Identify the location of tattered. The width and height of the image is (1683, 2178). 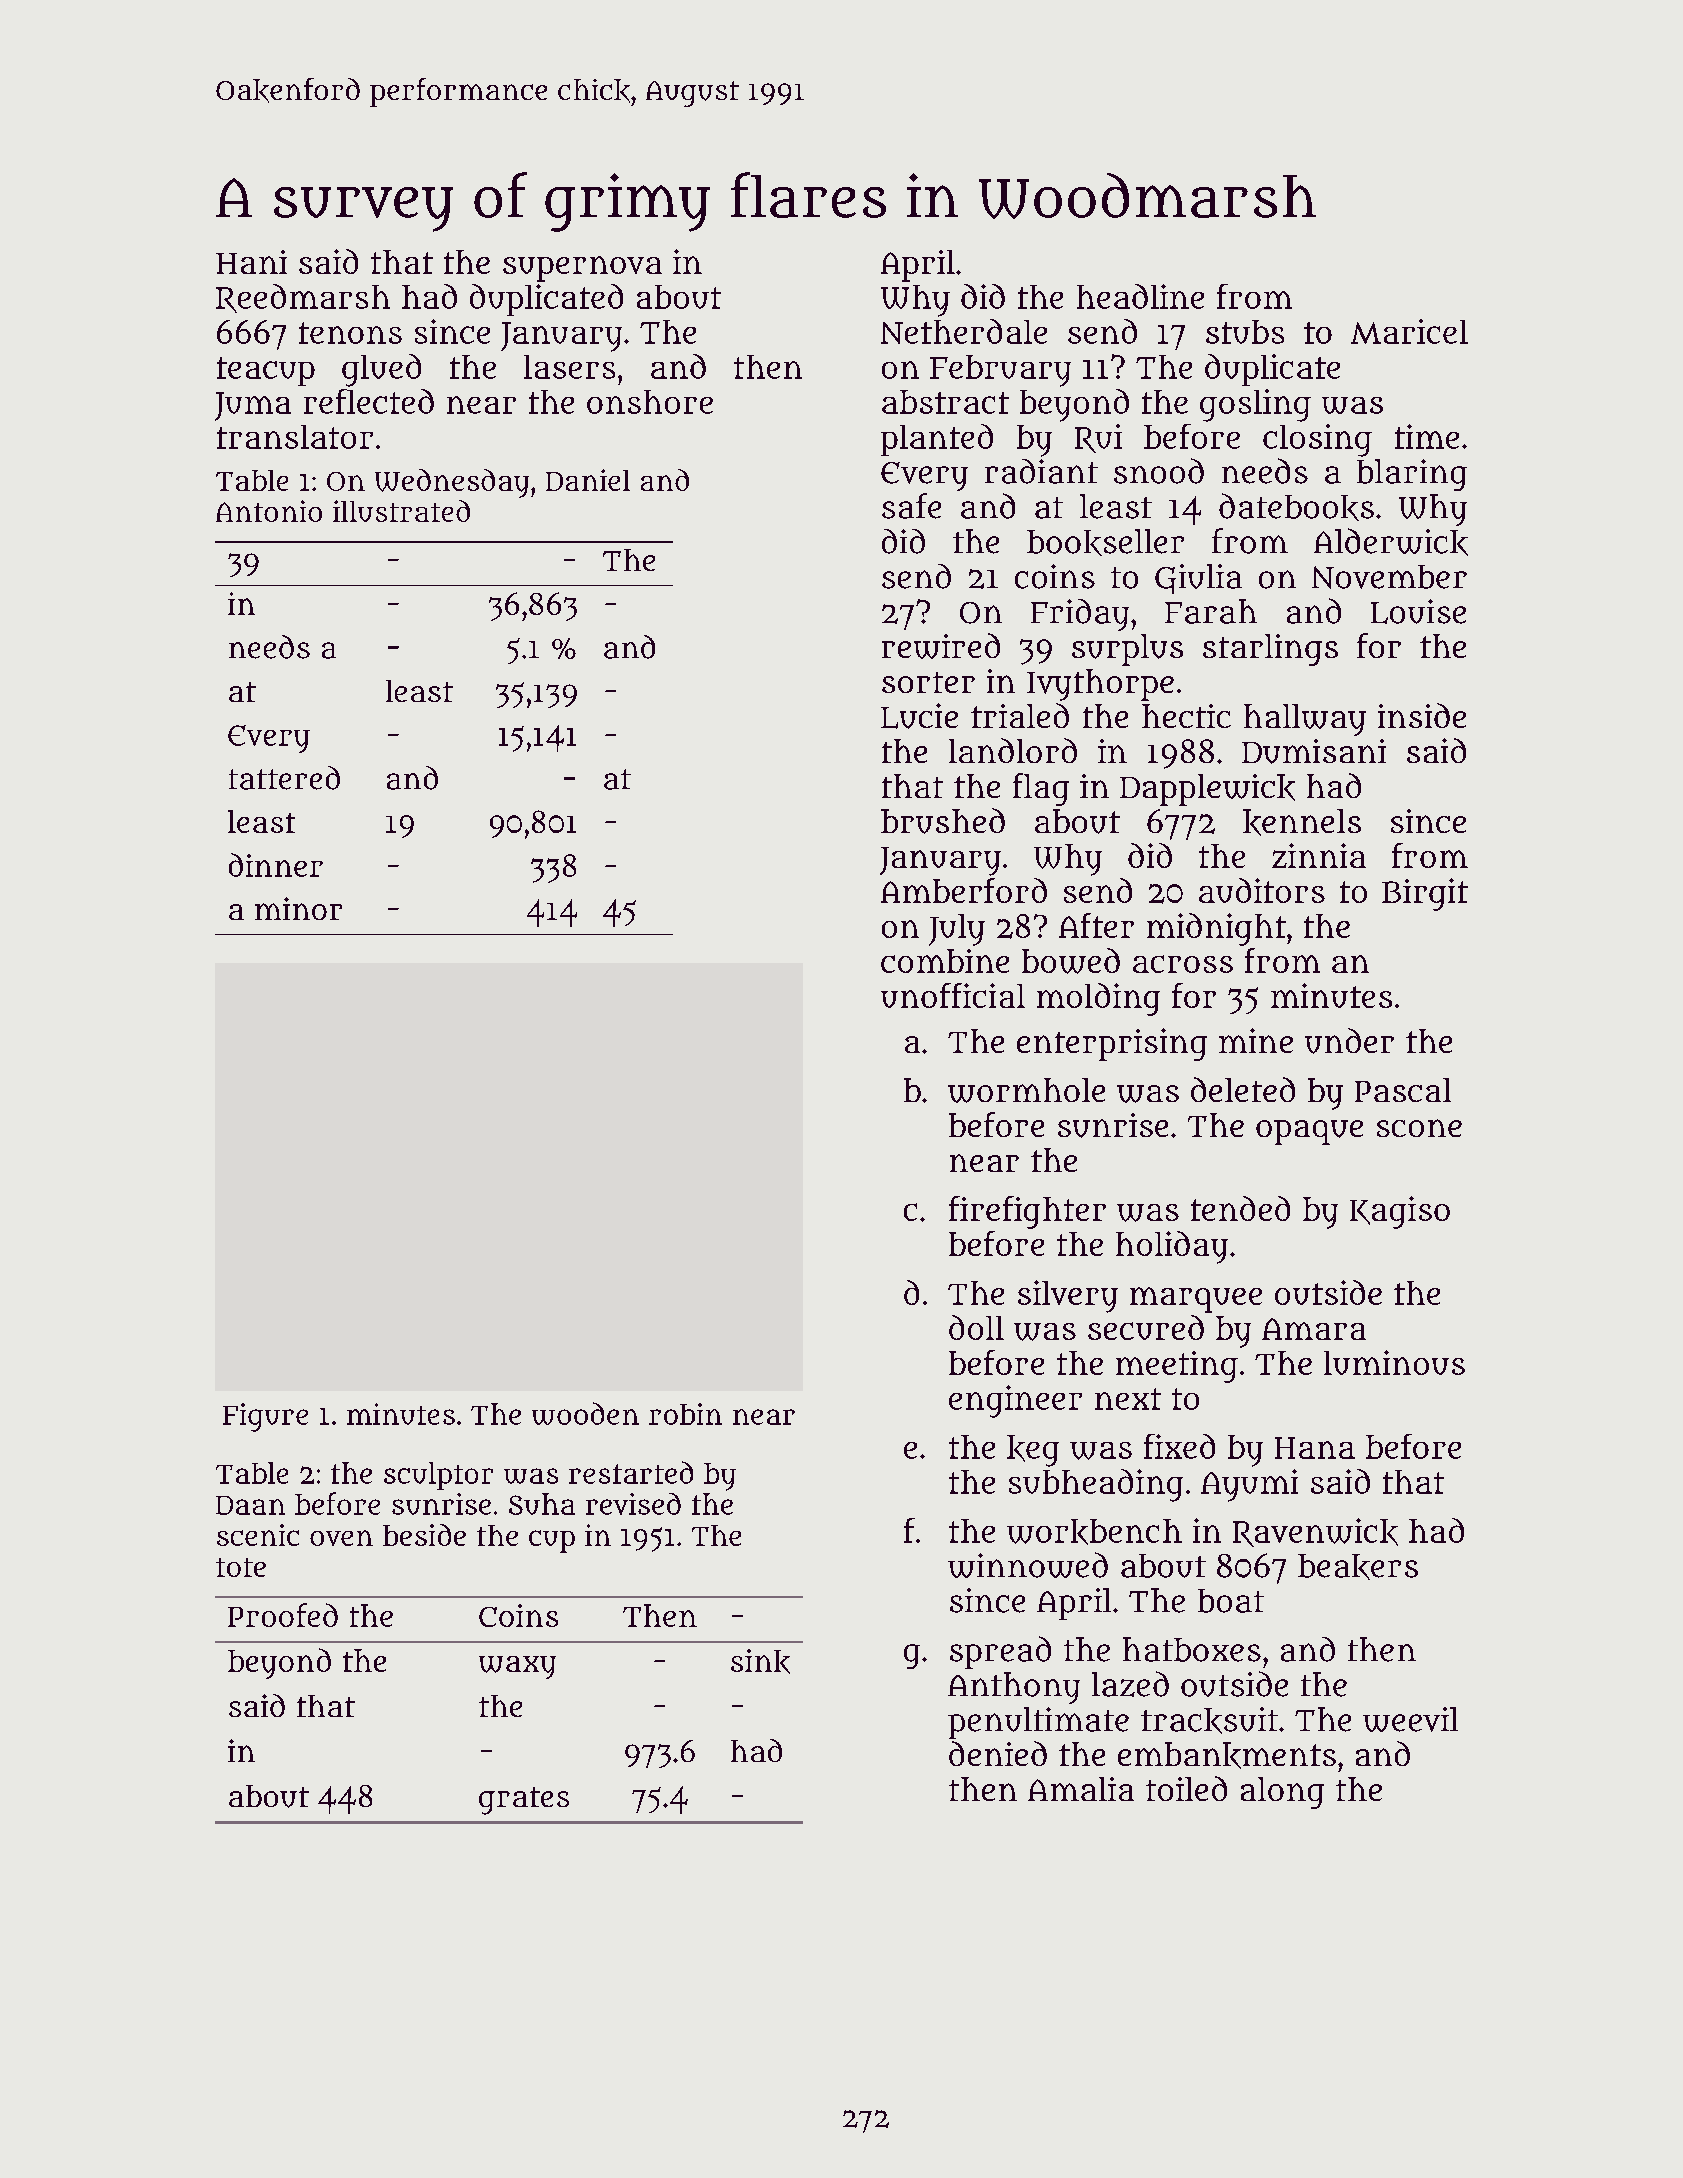
(284, 778).
